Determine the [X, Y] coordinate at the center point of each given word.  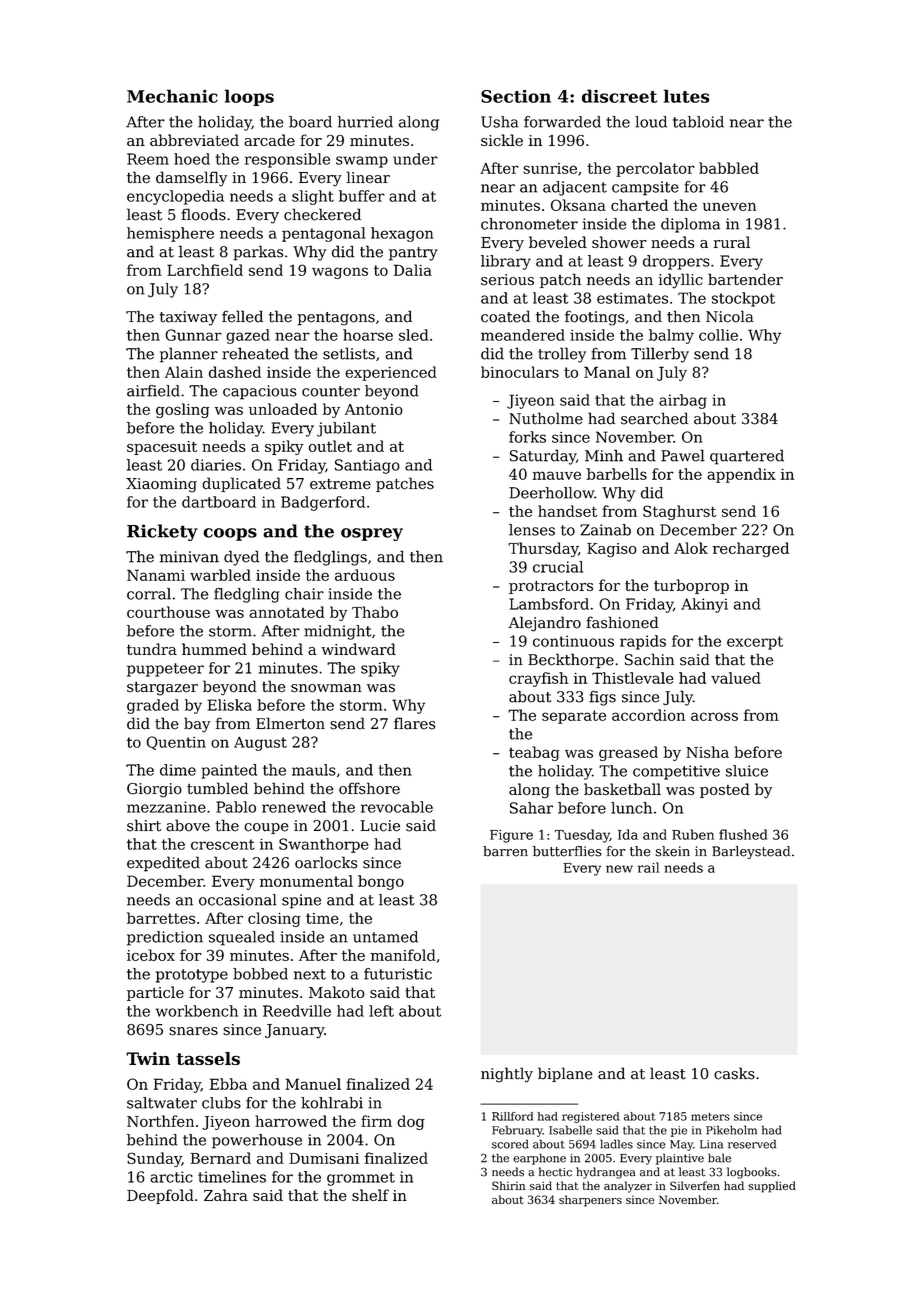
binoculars [520, 372]
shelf [370, 1195]
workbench [196, 1011]
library [506, 262]
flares [414, 723]
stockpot [743, 299]
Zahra [226, 1195]
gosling [183, 410]
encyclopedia [175, 197]
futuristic [398, 974]
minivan [189, 557]
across [714, 716]
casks [734, 1073]
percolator [655, 169]
